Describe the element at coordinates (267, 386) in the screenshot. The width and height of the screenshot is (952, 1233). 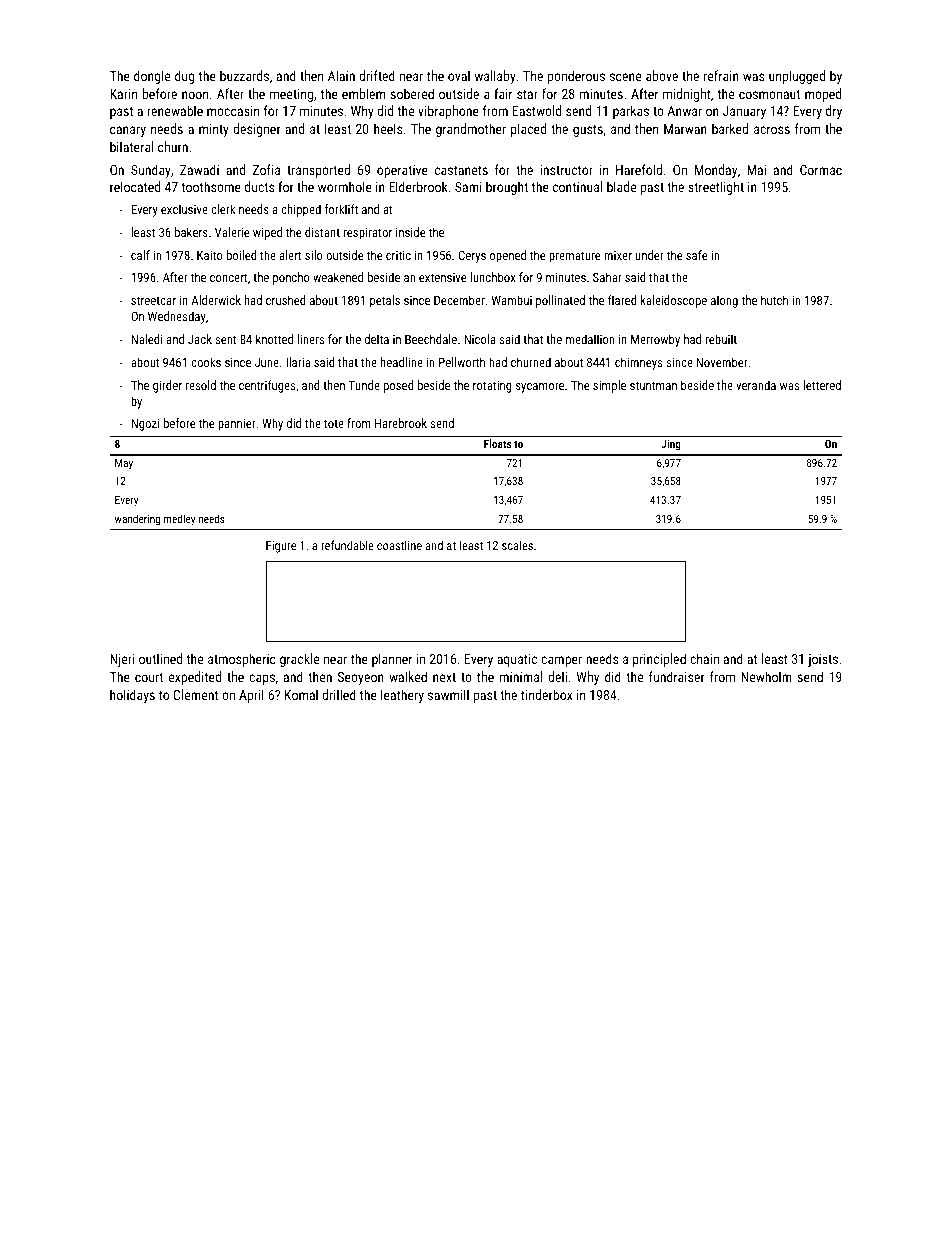
I see `centrifuges` at that location.
